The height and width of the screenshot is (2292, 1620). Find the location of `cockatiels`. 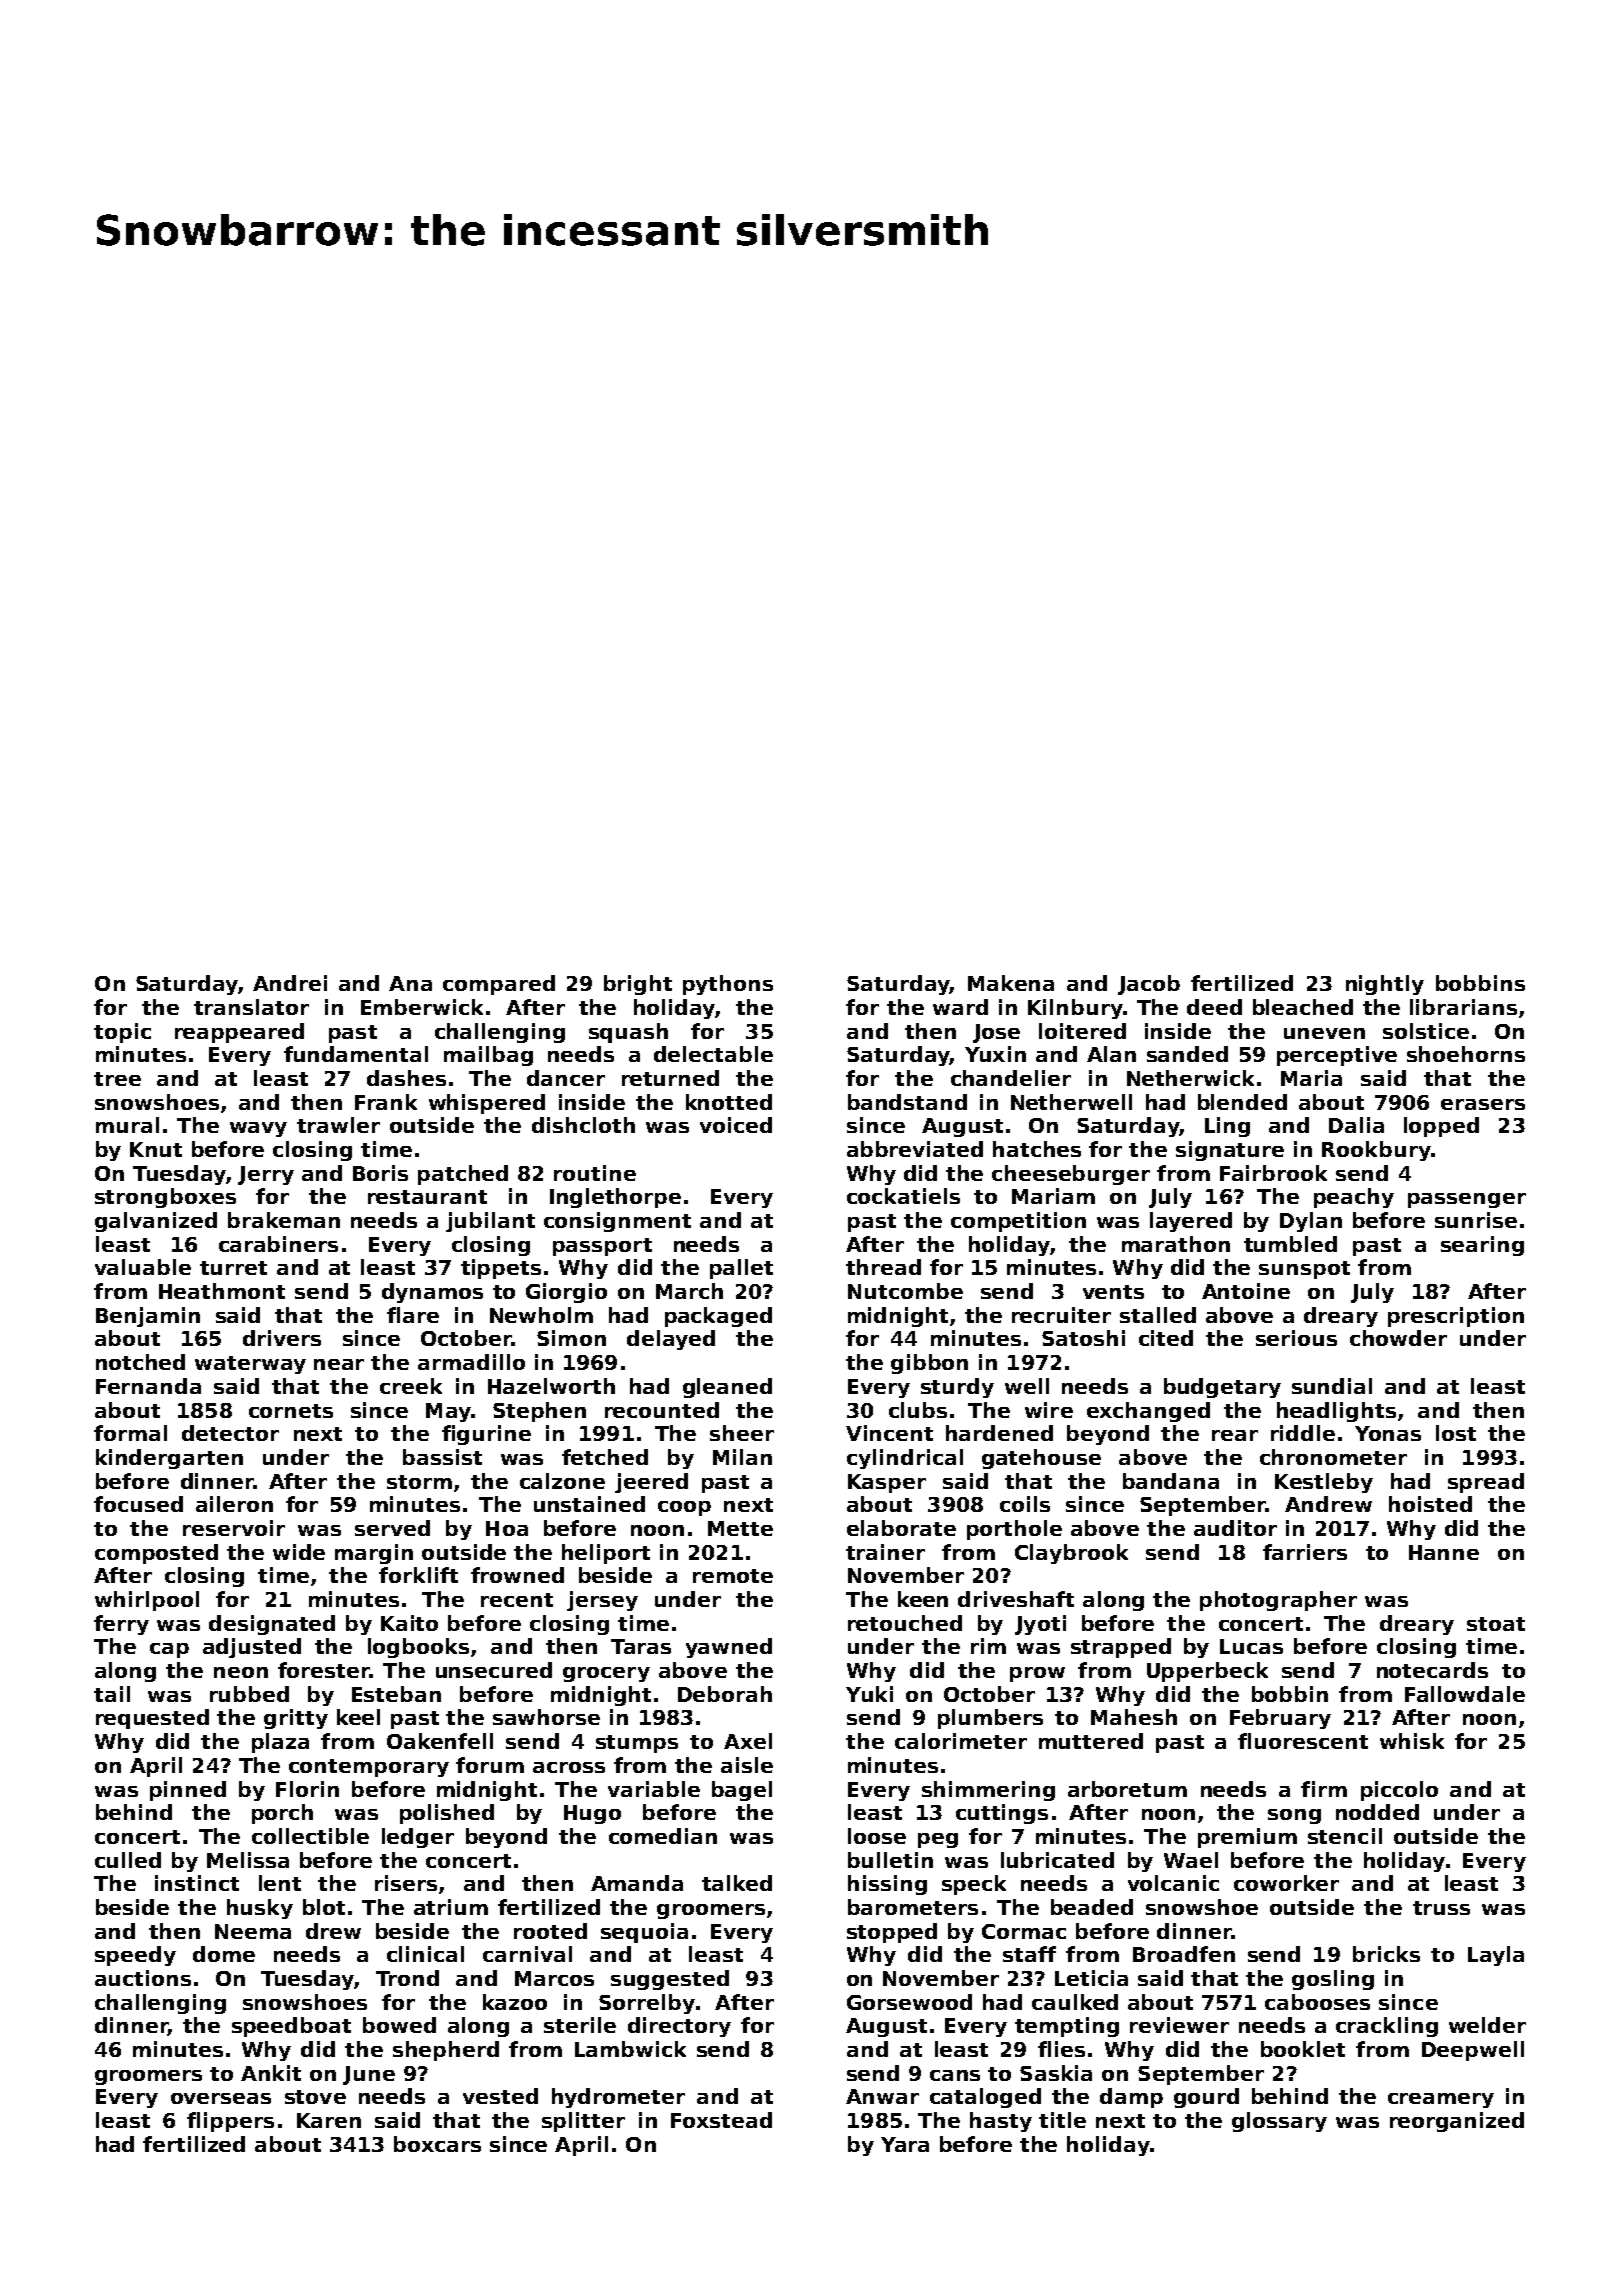

cockatiels is located at coordinates (903, 1196).
